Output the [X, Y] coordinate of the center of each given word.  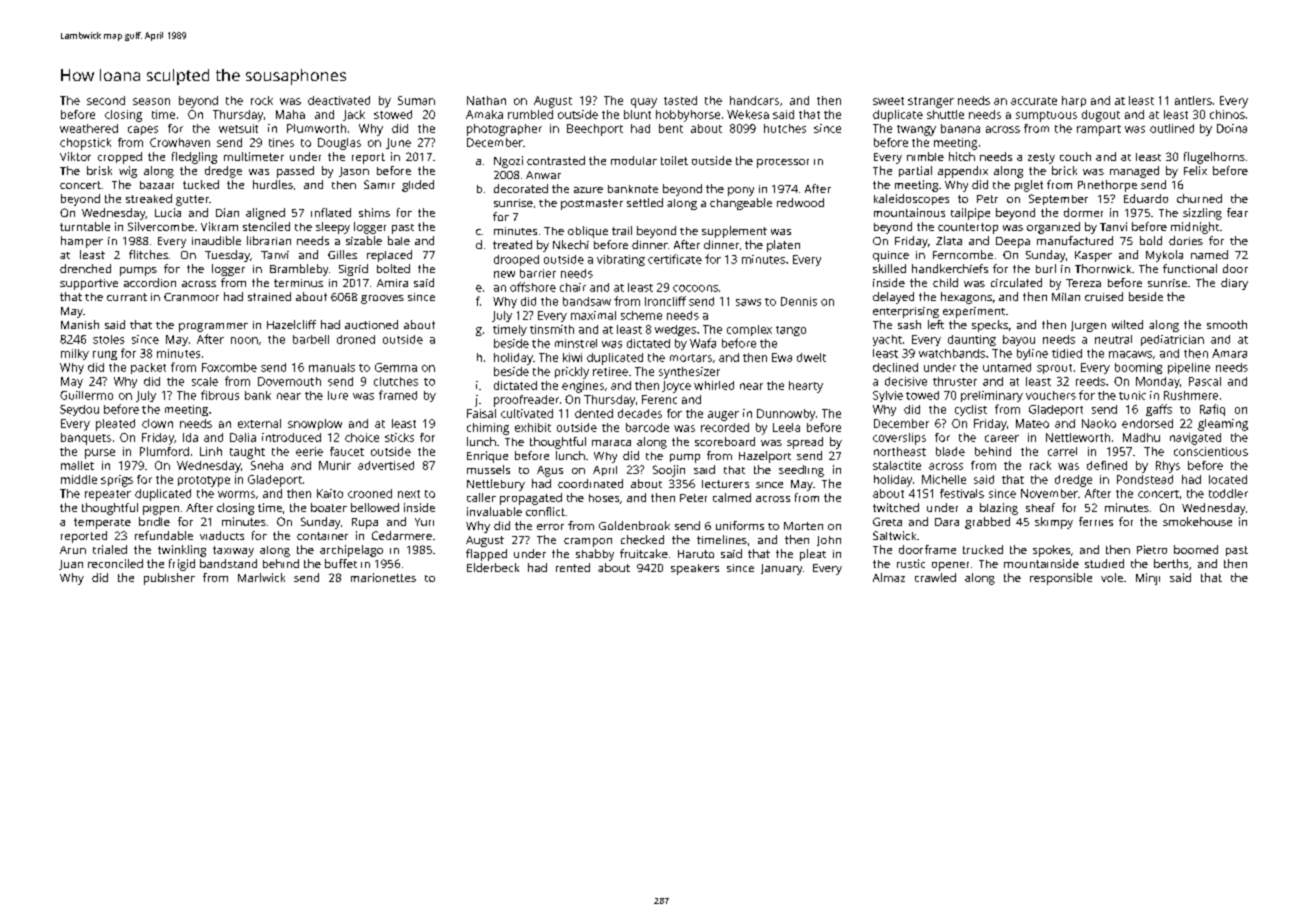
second [106, 100]
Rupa [365, 523]
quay [644, 103]
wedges [675, 330]
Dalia [243, 437]
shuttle [945, 114]
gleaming [1223, 425]
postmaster [592, 204]
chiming [488, 429]
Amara [1229, 353]
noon [244, 340]
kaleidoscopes [911, 199]
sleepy [333, 228]
